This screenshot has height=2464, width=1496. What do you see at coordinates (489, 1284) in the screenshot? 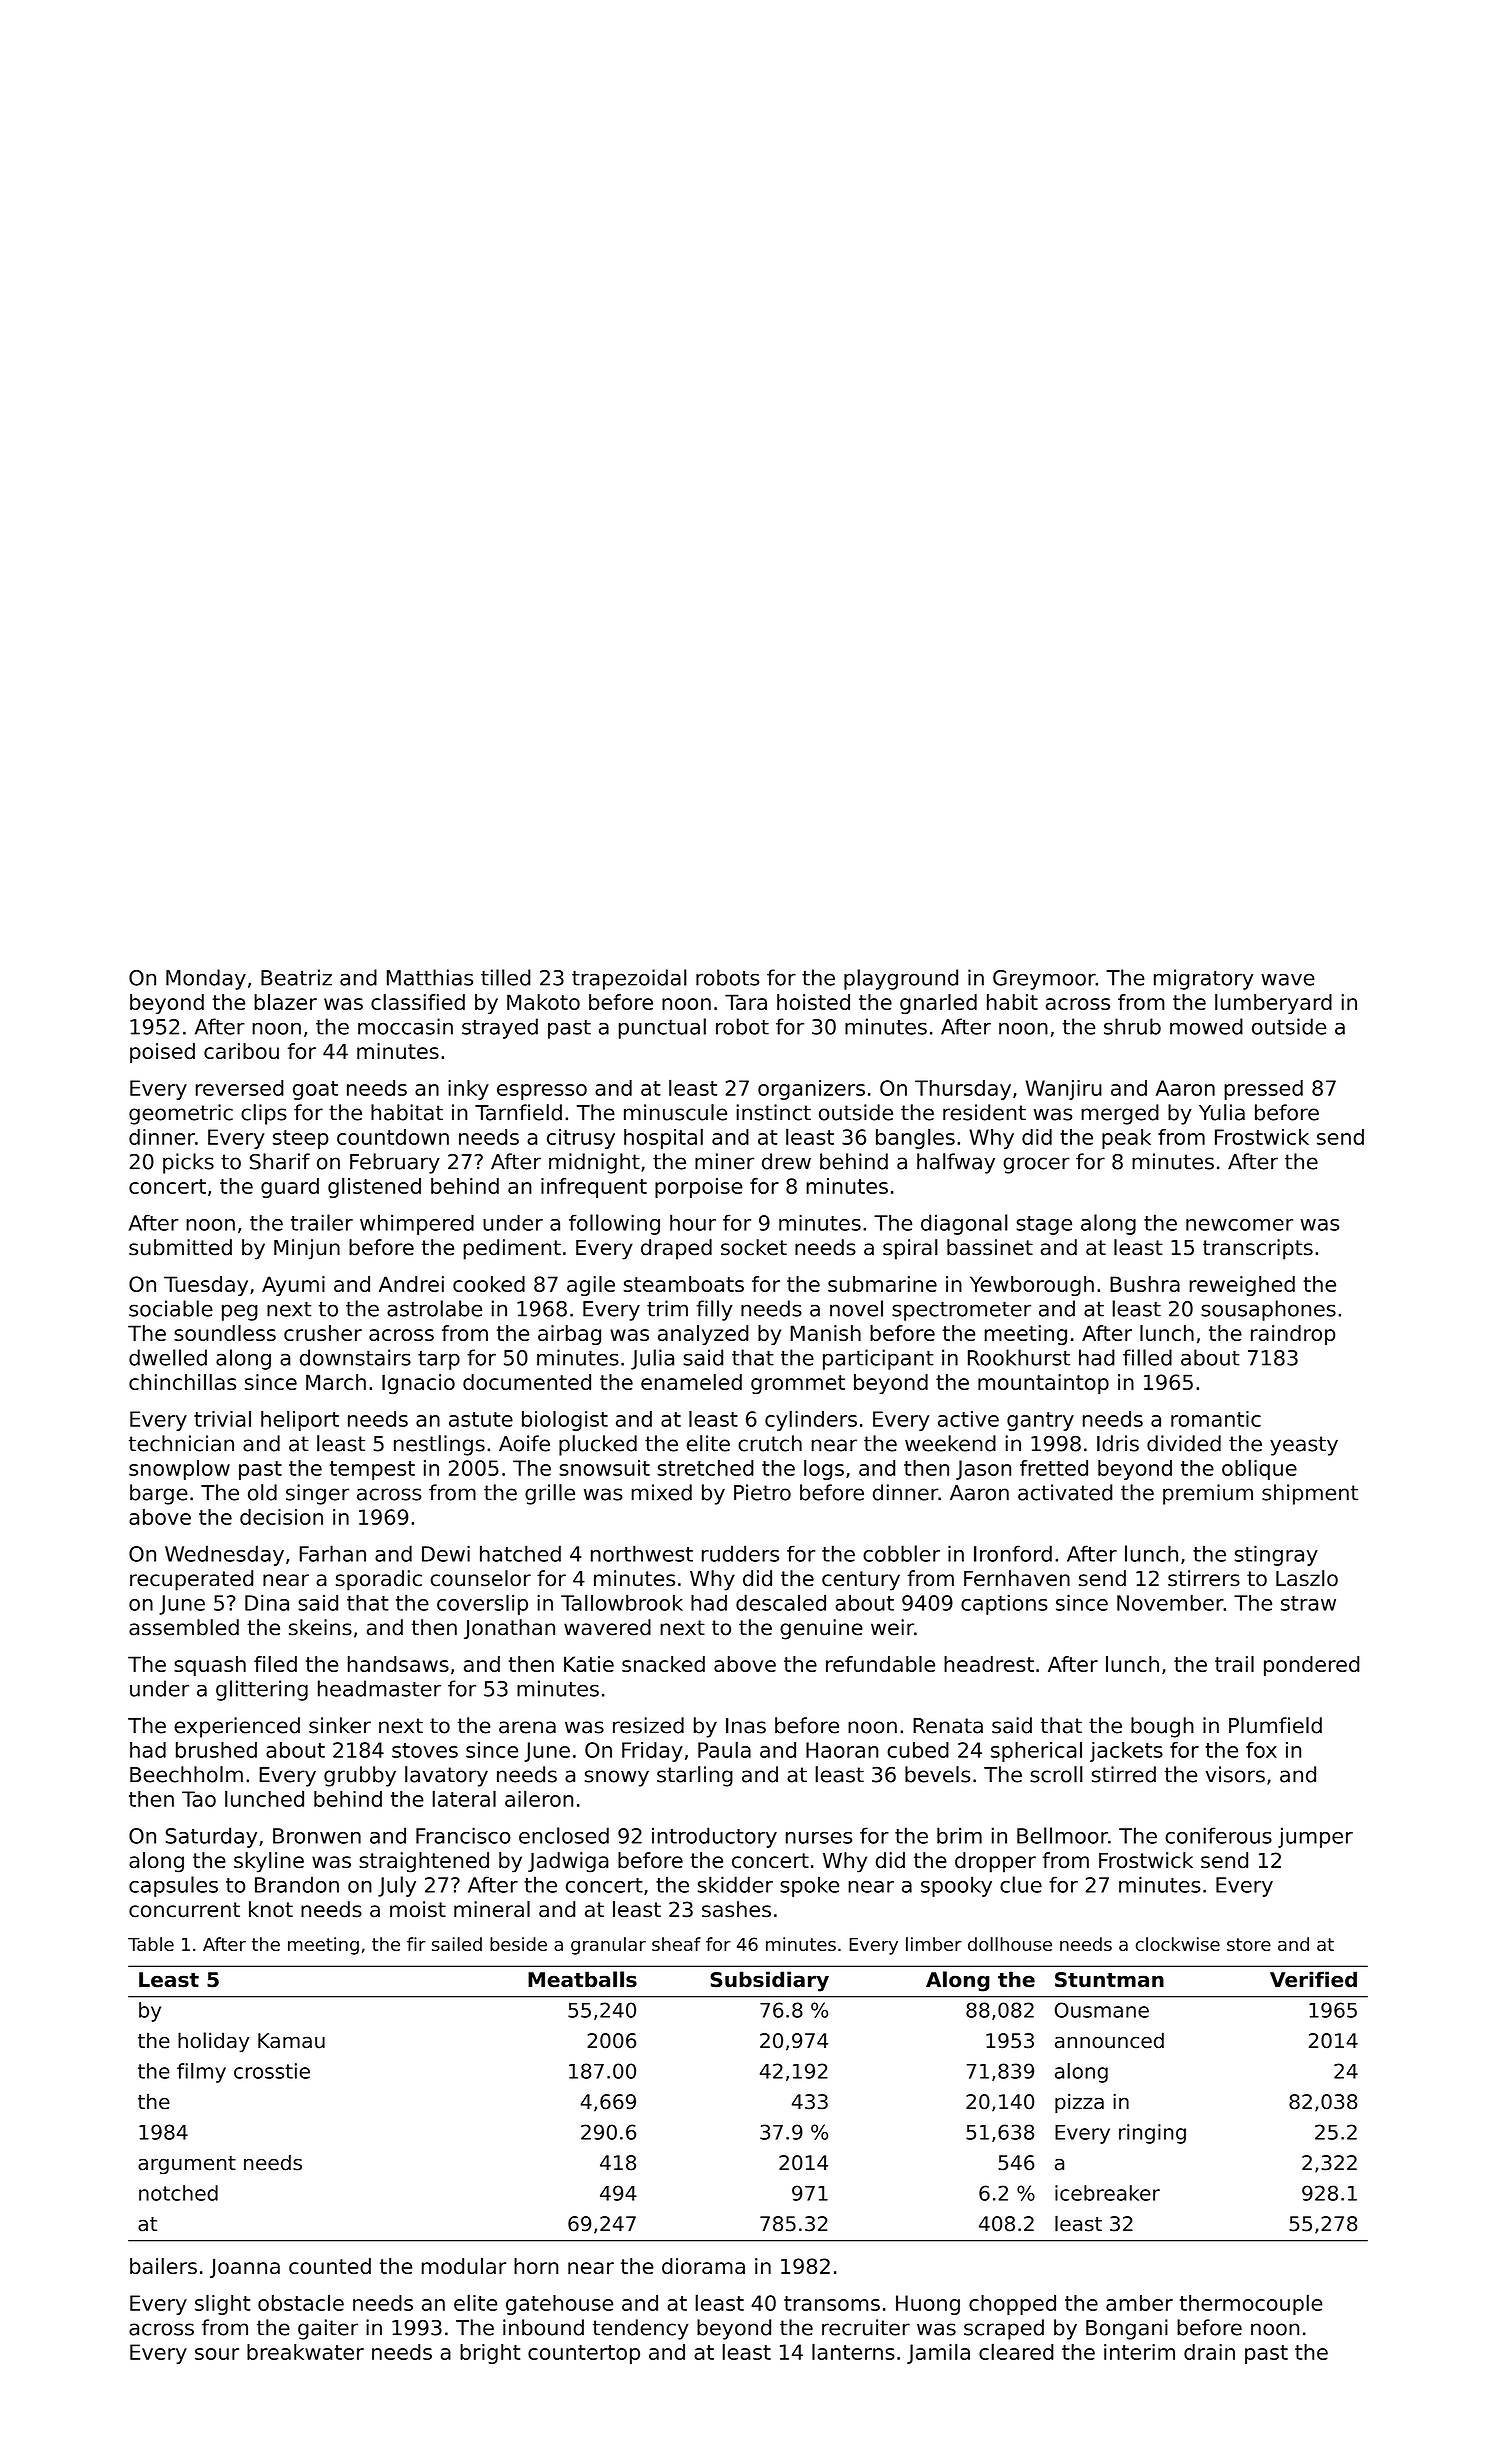
I see `cooked` at bounding box center [489, 1284].
